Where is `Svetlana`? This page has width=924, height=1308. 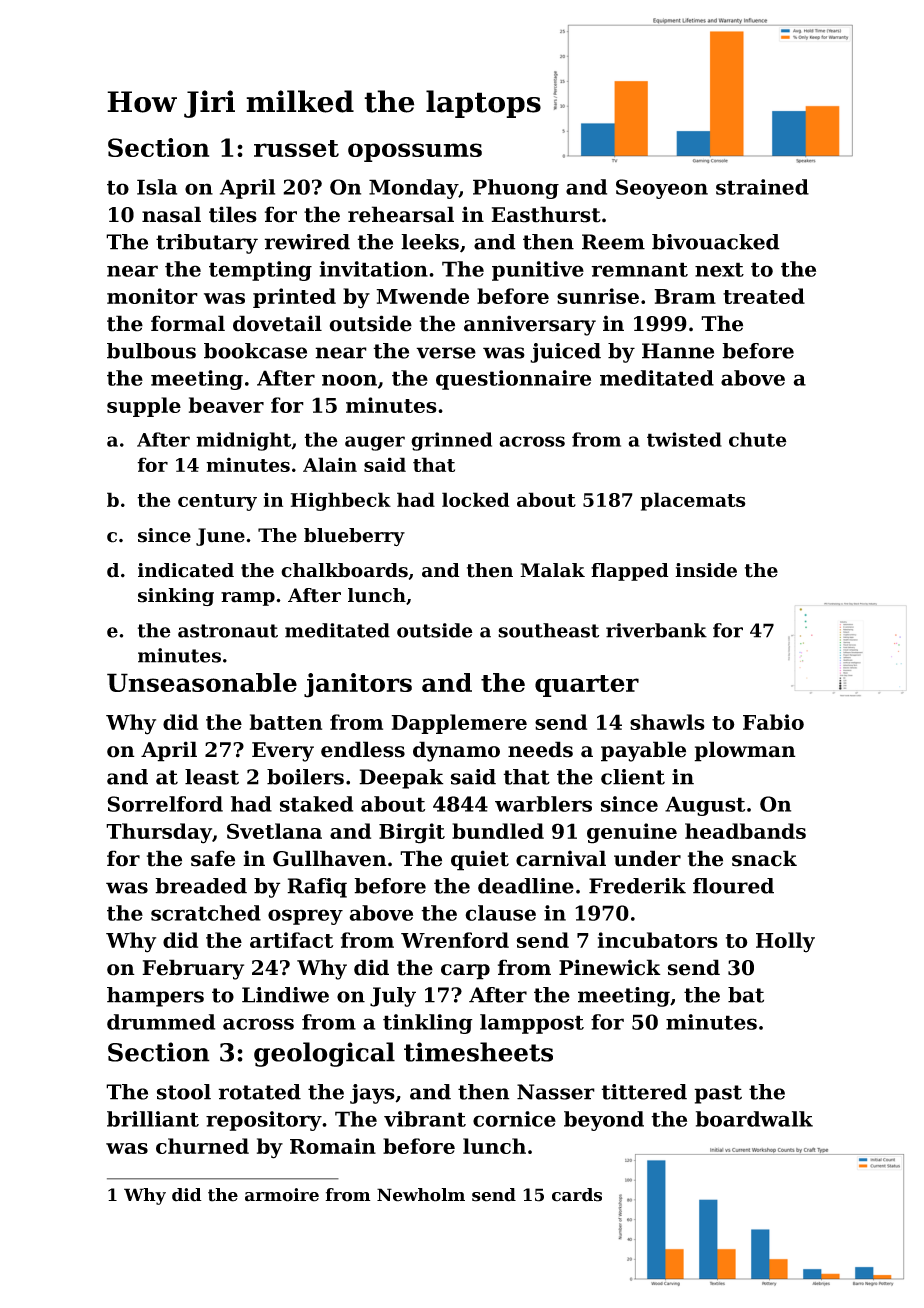
Svetlana is located at coordinates (274, 831).
